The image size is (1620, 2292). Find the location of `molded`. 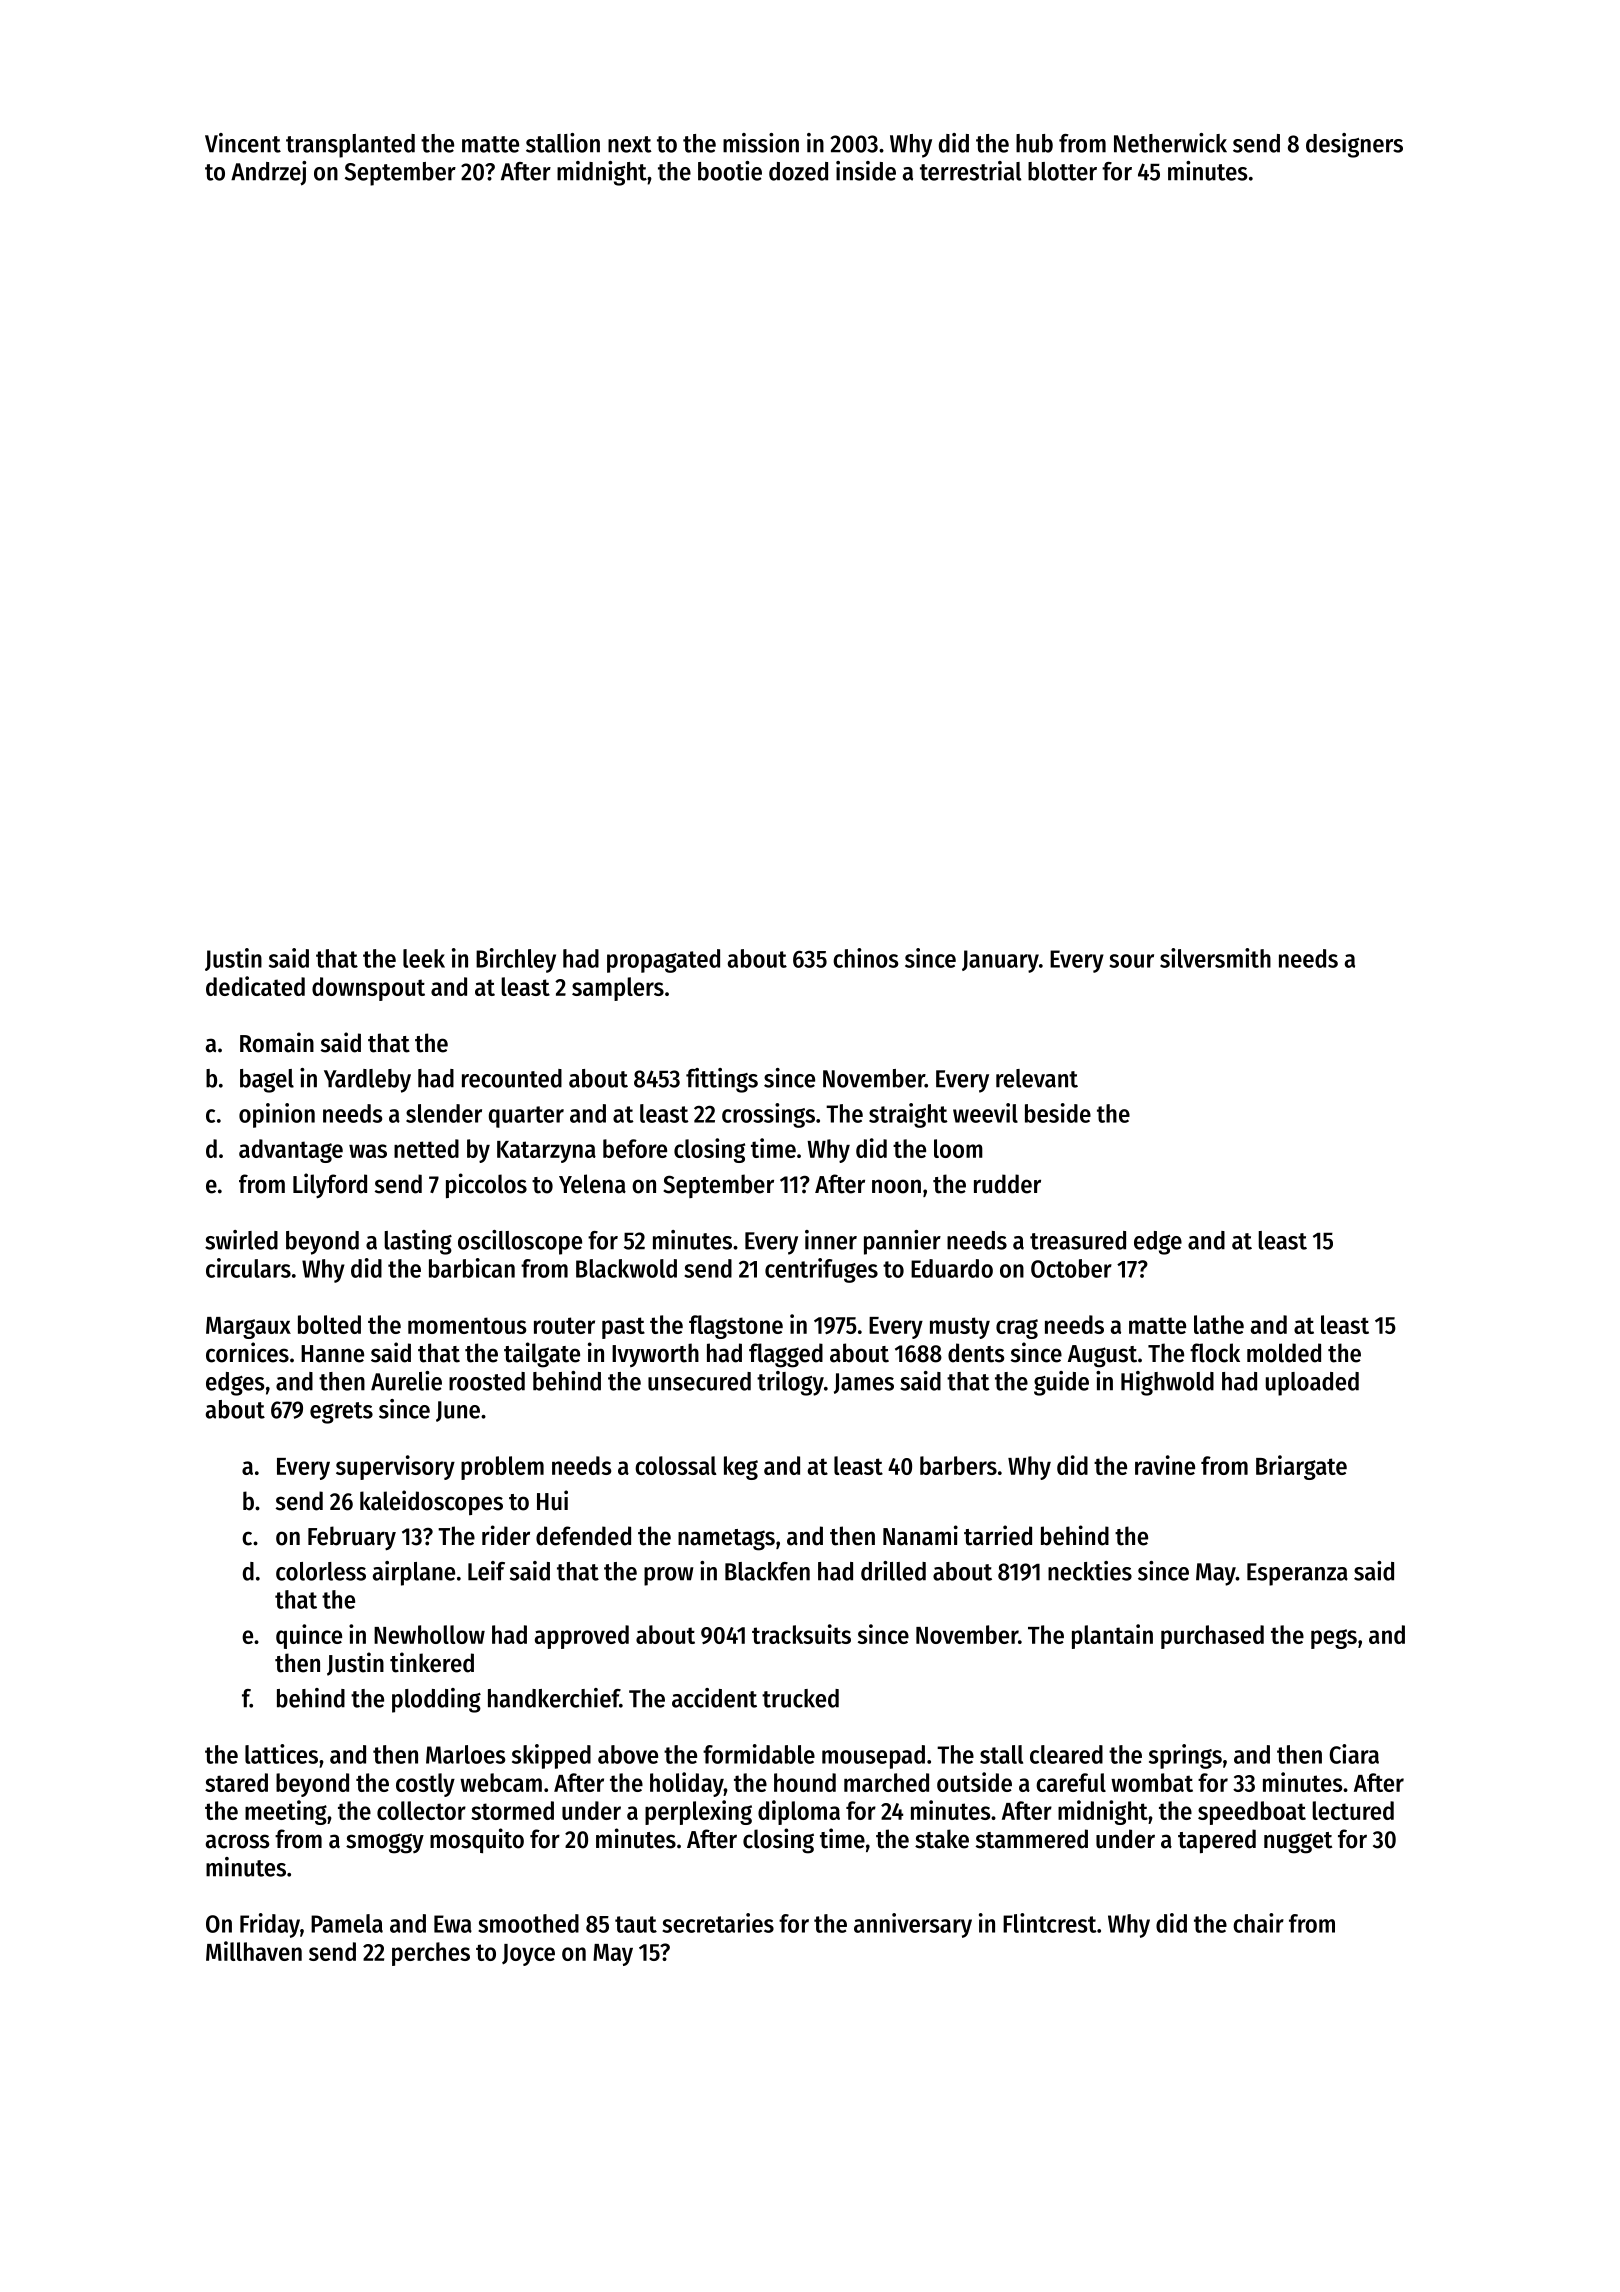

molded is located at coordinates (1284, 1353).
